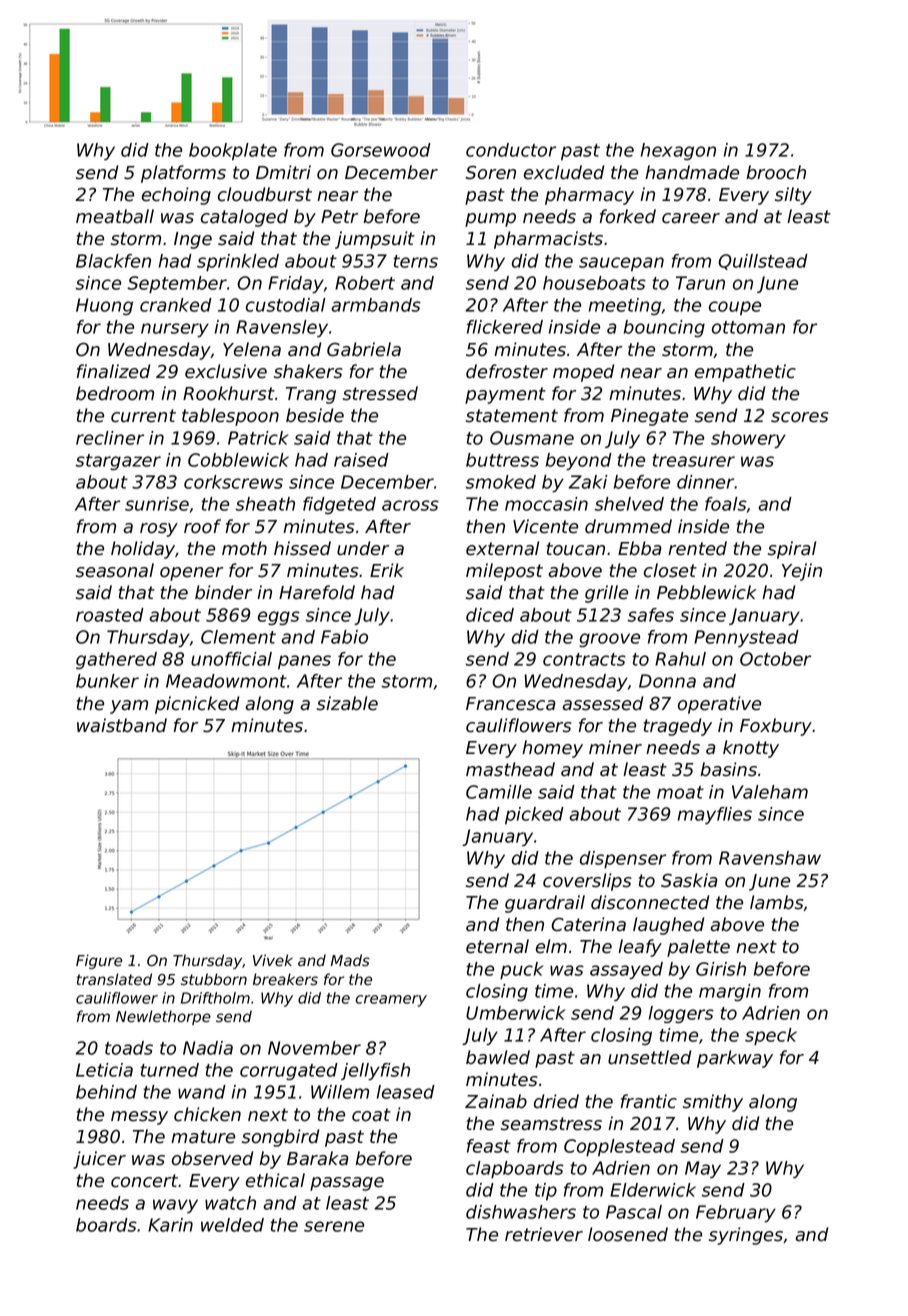 This screenshot has width=908, height=1316. Describe the element at coordinates (114, 979) in the screenshot. I see `translated` at that location.
